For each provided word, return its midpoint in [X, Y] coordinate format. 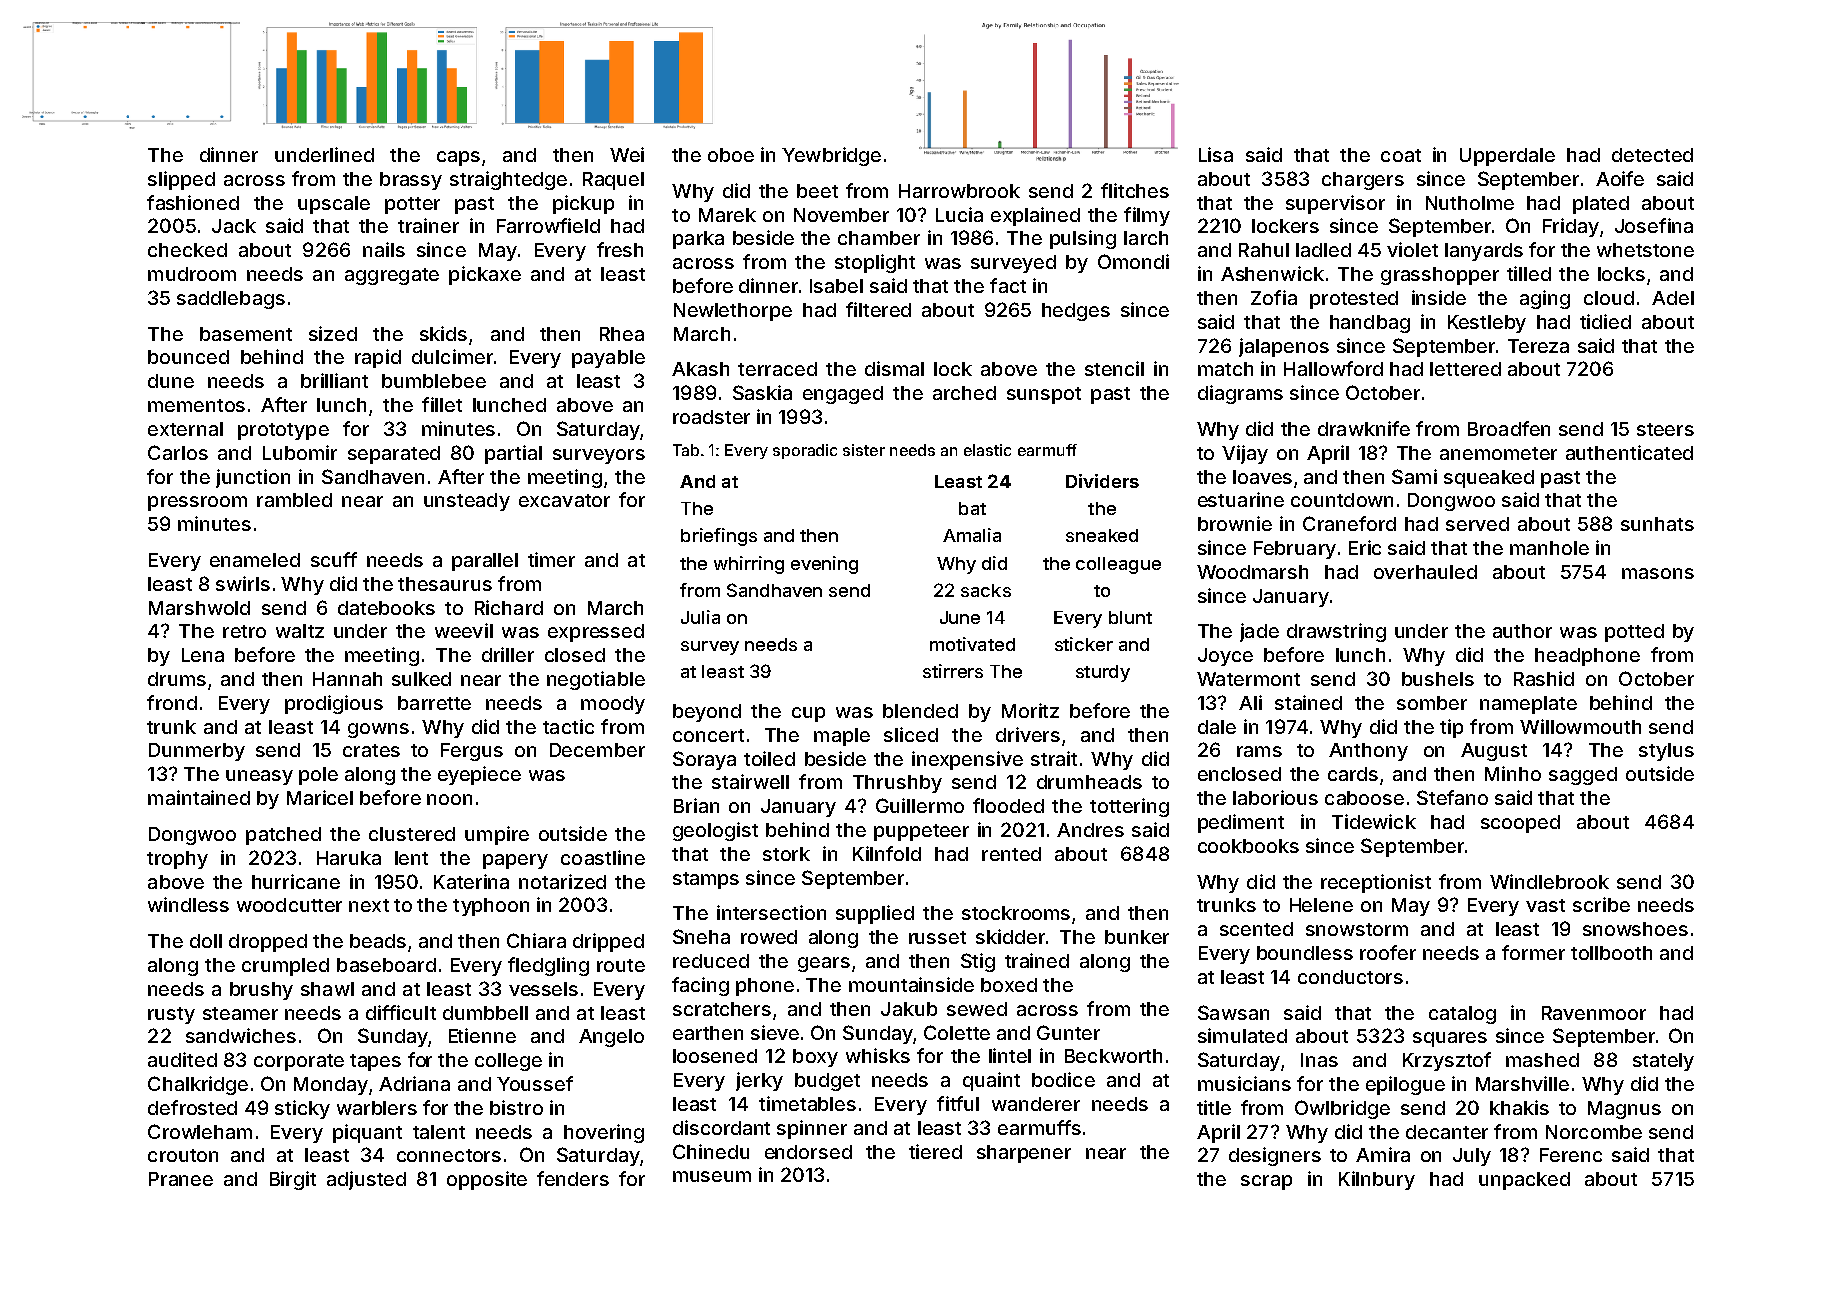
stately [1663, 1062]
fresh [620, 249]
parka [698, 240]
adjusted [366, 1180]
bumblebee [434, 381]
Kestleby [1487, 324]
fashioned [193, 202]
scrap [1266, 1182]
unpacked [1524, 1181]
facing [700, 986]
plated [1601, 205]
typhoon [491, 907]
